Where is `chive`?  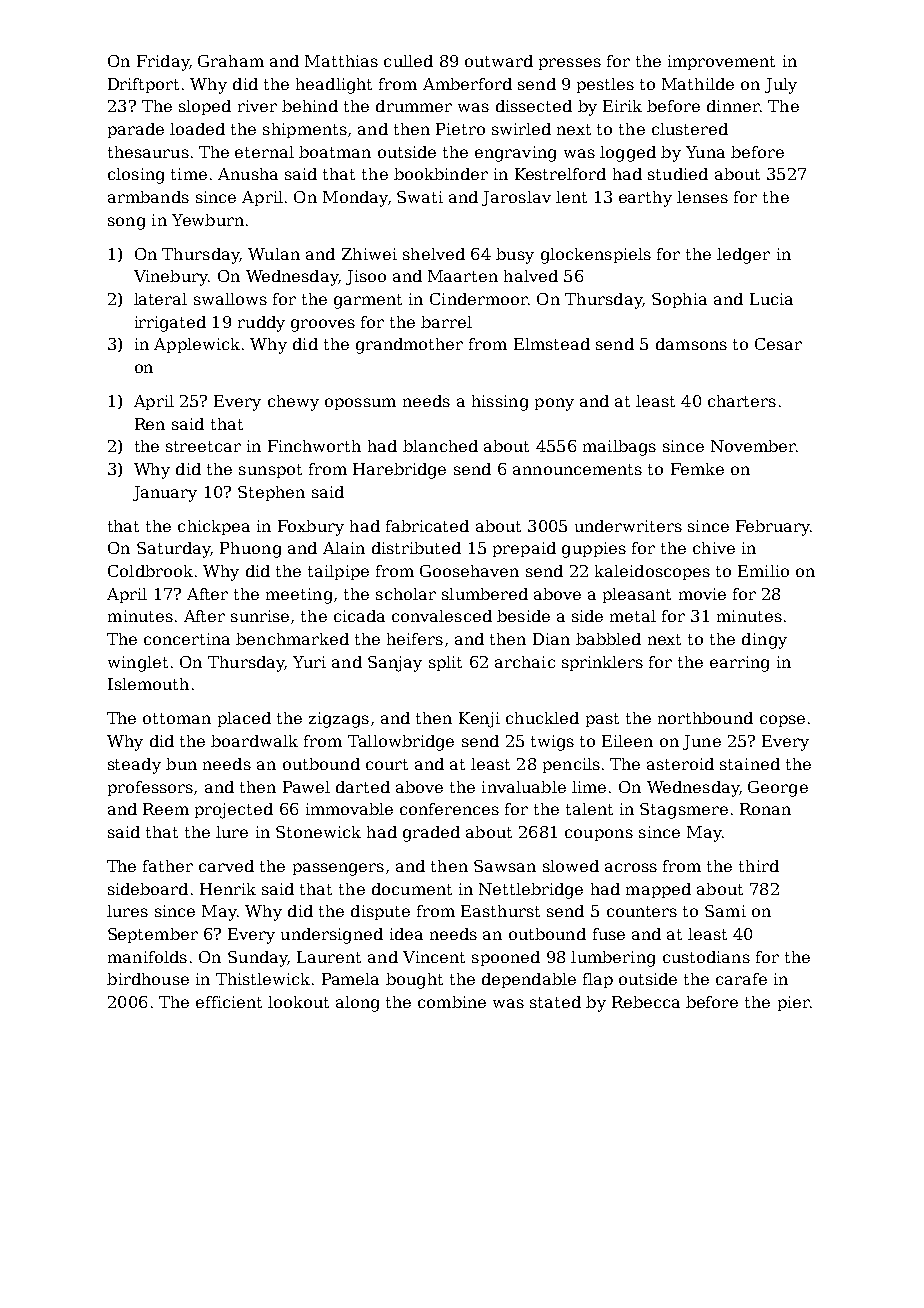 chive is located at coordinates (714, 548).
